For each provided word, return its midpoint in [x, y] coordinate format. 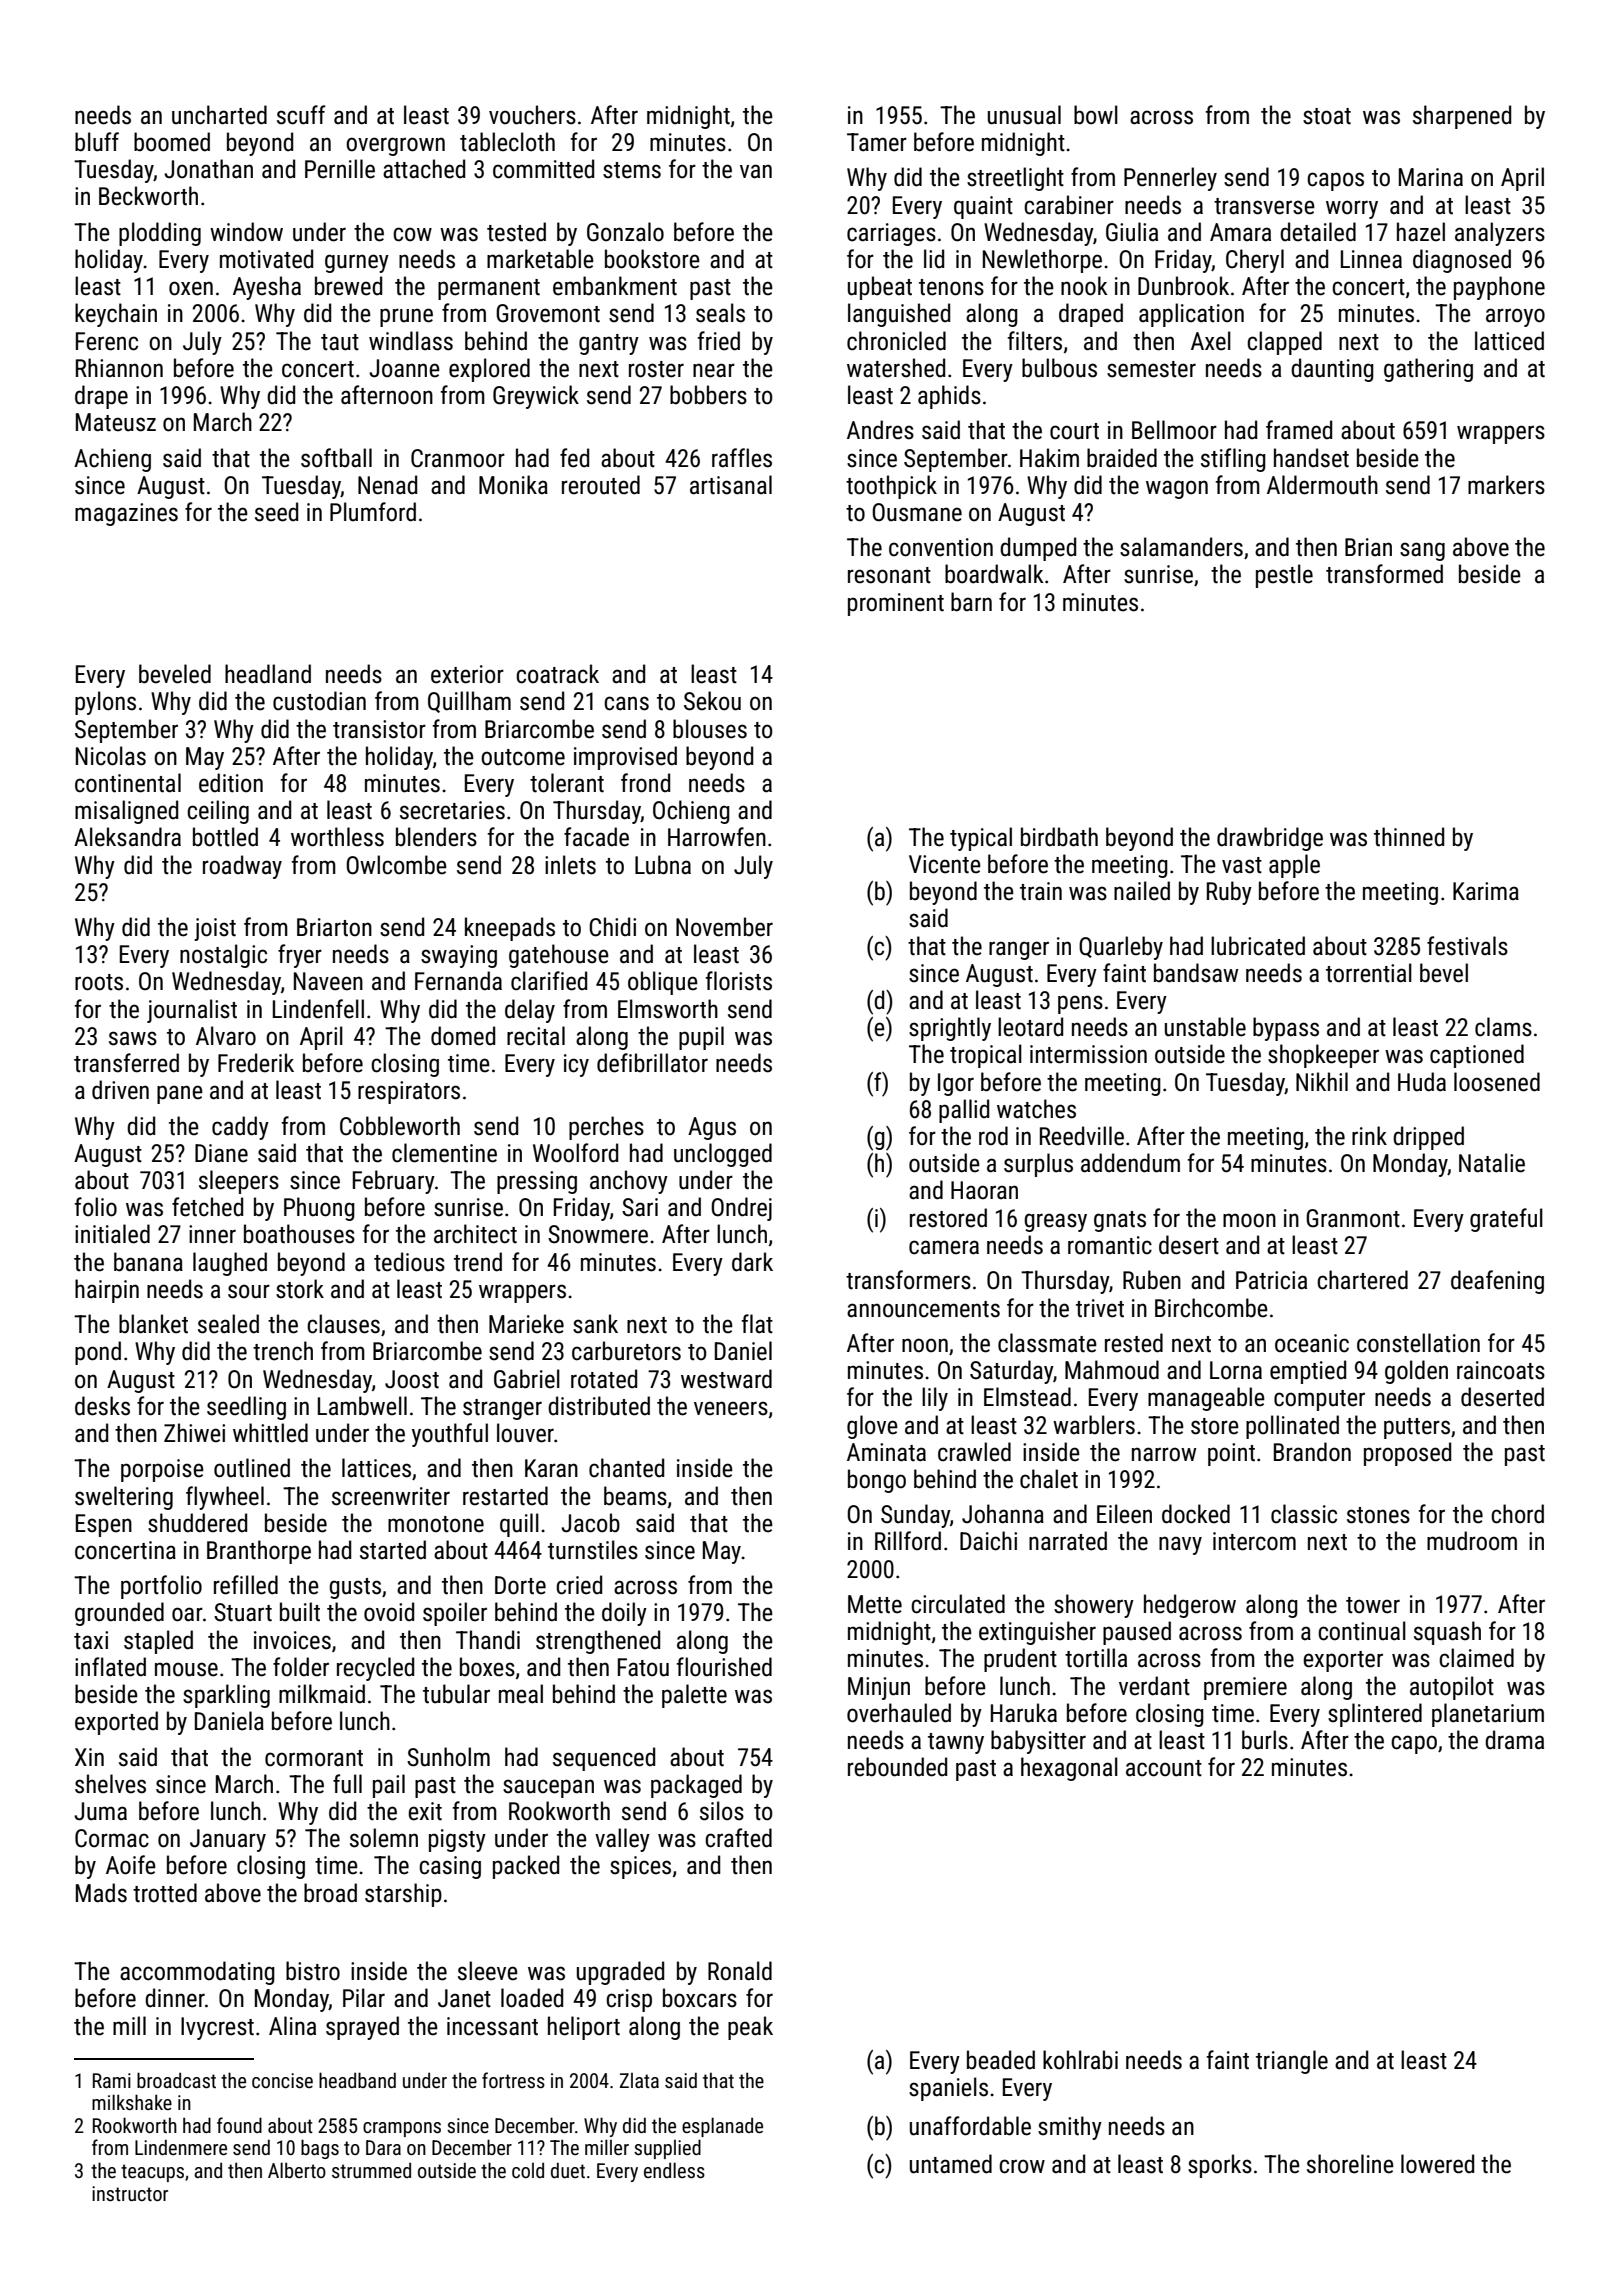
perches [606, 1128]
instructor [130, 2193]
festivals [1467, 946]
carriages [891, 234]
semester [1151, 369]
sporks [1220, 2166]
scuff [301, 115]
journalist [192, 1011]
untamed [951, 2164]
